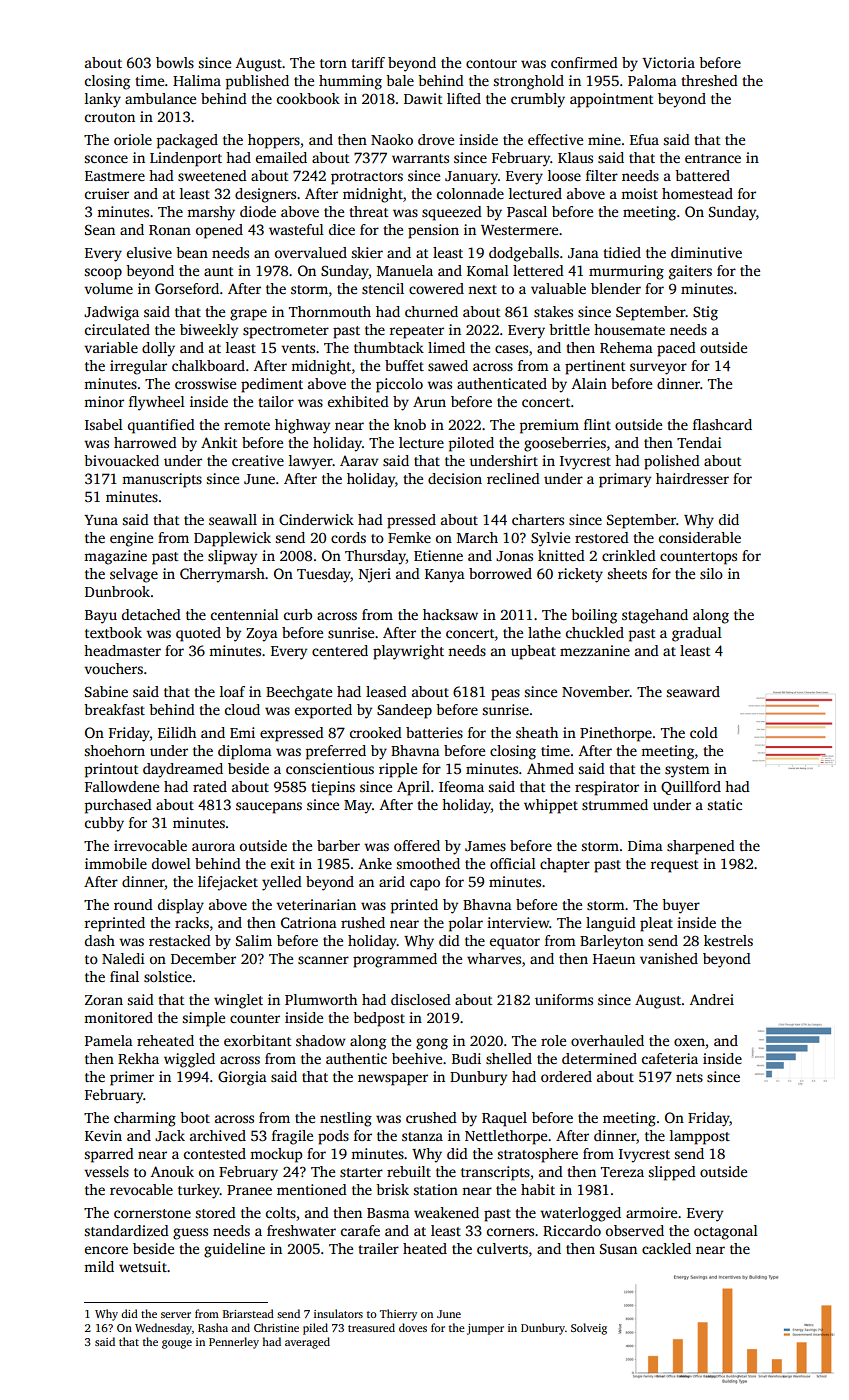 This screenshot has height=1400, width=849. I want to click on armoire, so click(651, 1212).
